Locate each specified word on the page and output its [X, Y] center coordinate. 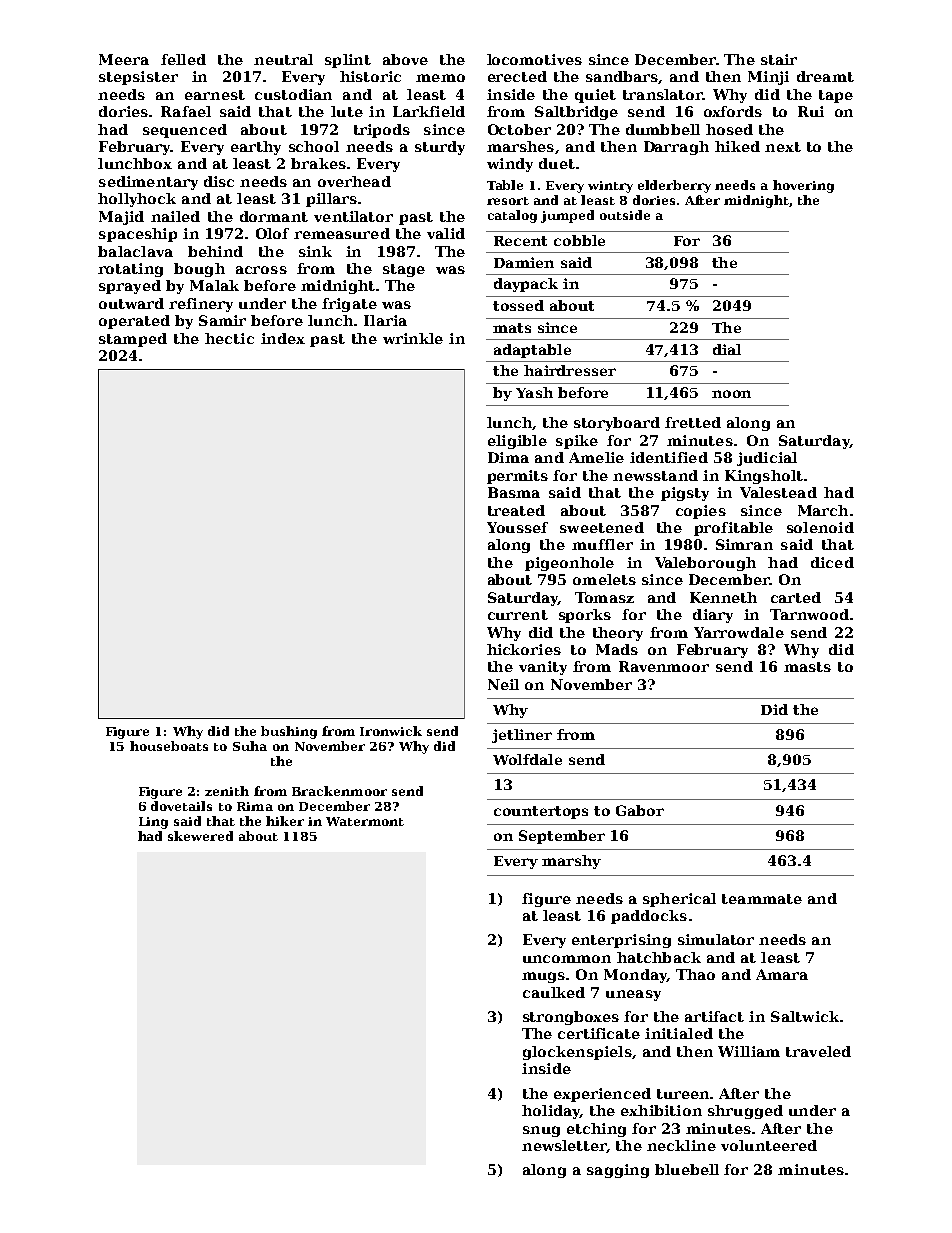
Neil [503, 684]
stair [779, 59]
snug [541, 1131]
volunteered [769, 1145]
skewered [200, 836]
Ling [153, 823]
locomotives [534, 59]
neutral [283, 59]
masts [807, 667]
